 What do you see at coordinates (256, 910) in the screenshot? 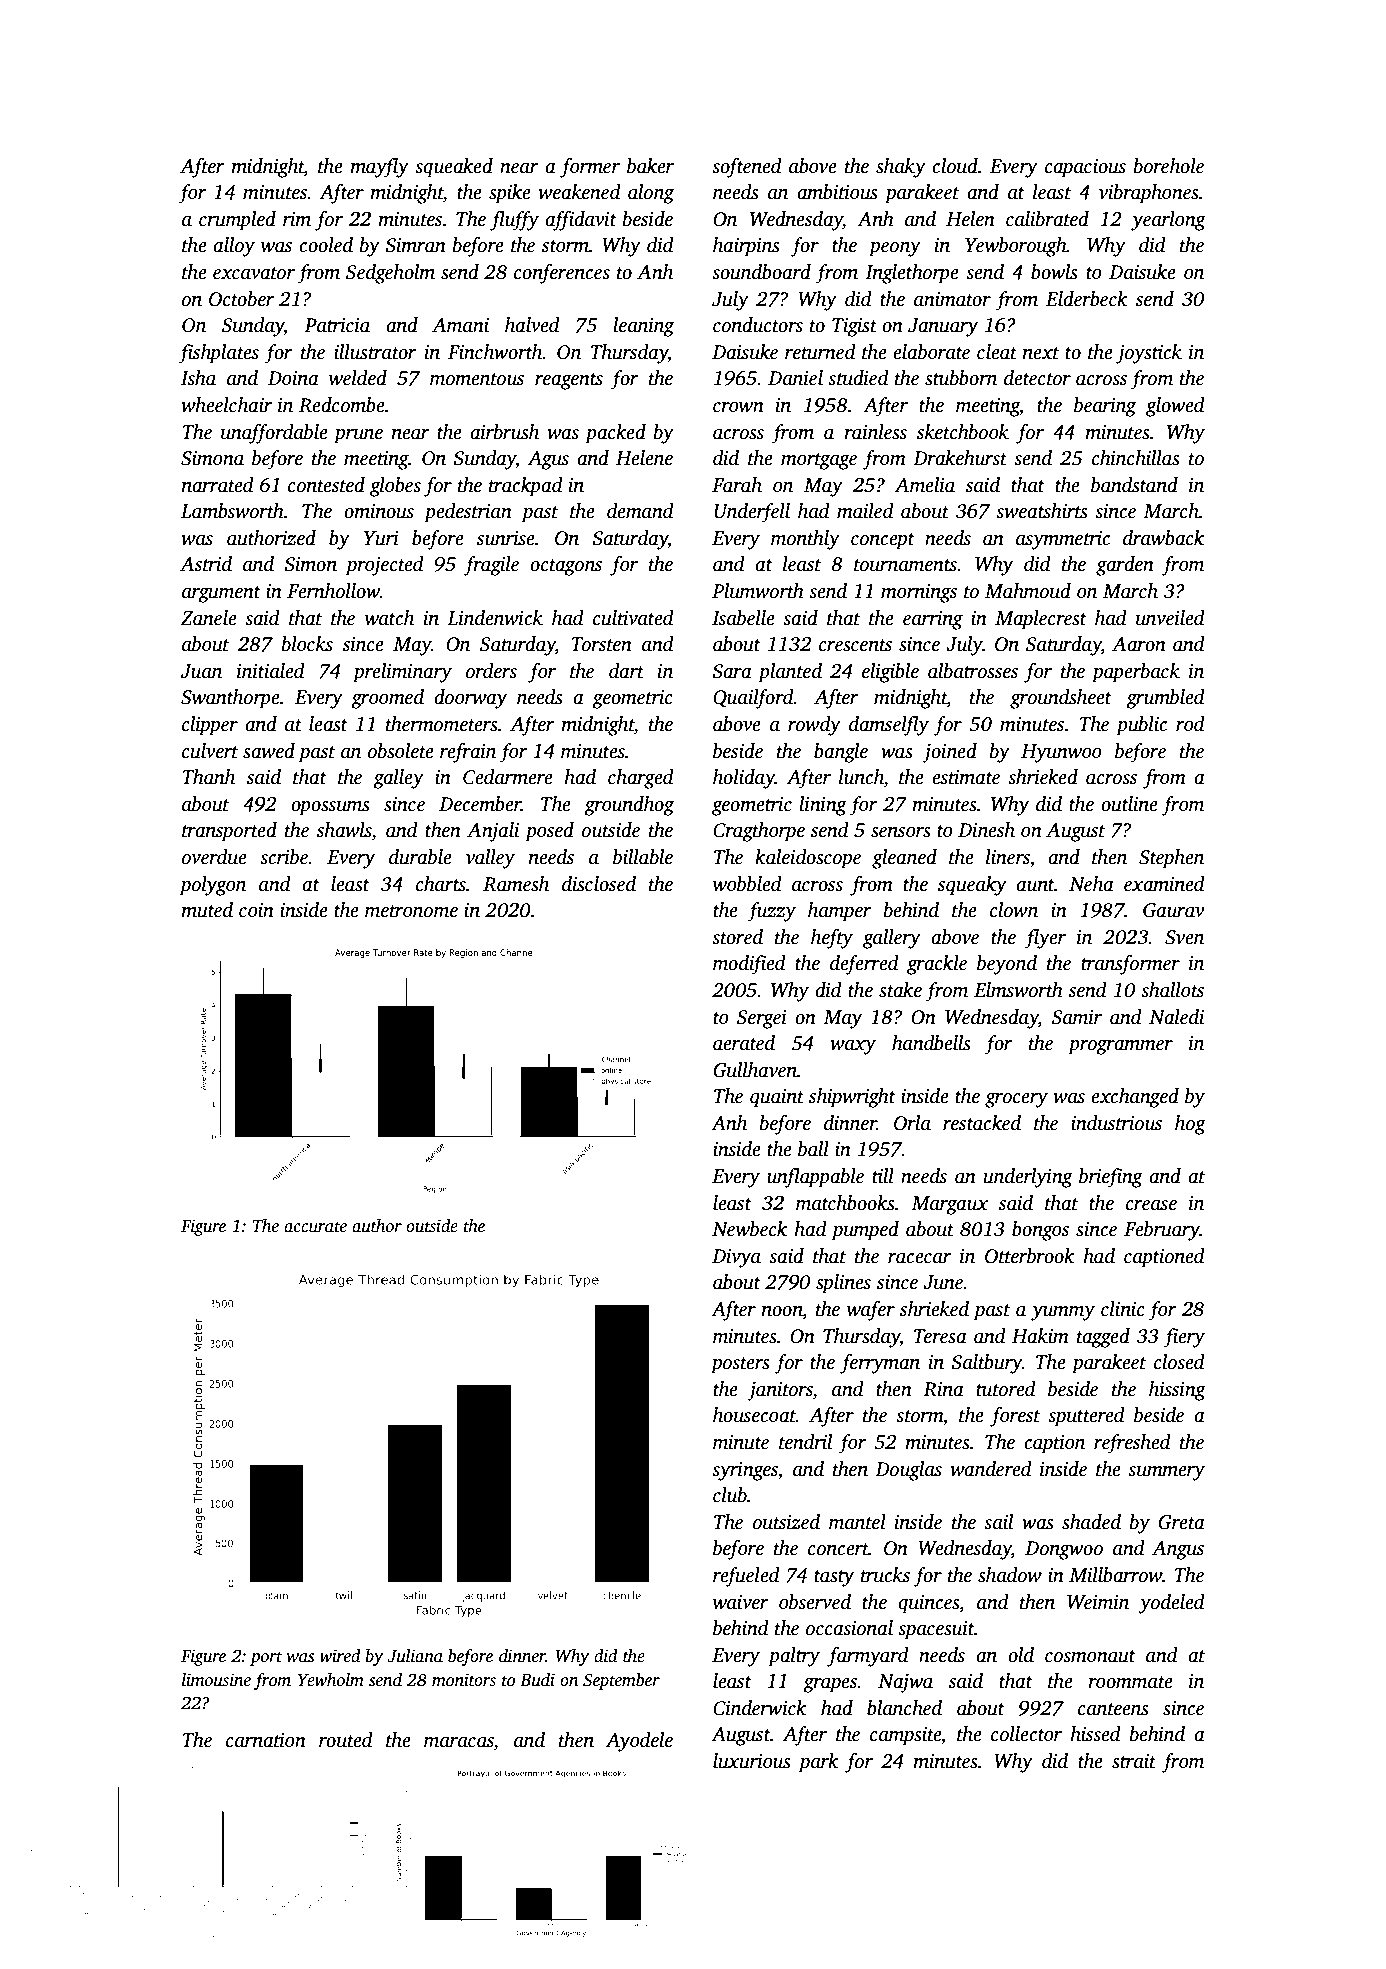
I see `coin` at bounding box center [256, 910].
